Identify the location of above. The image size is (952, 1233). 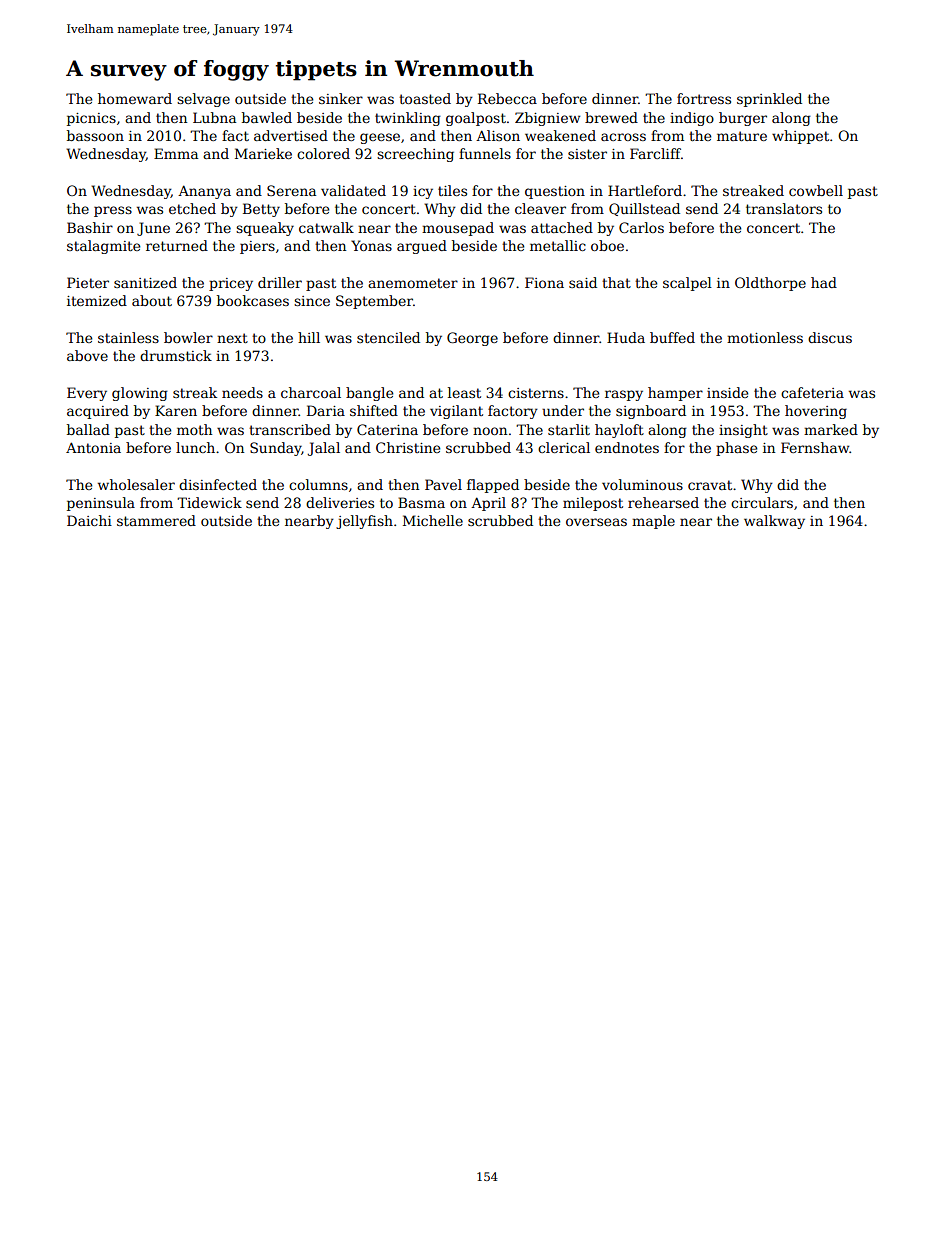
(87, 355).
